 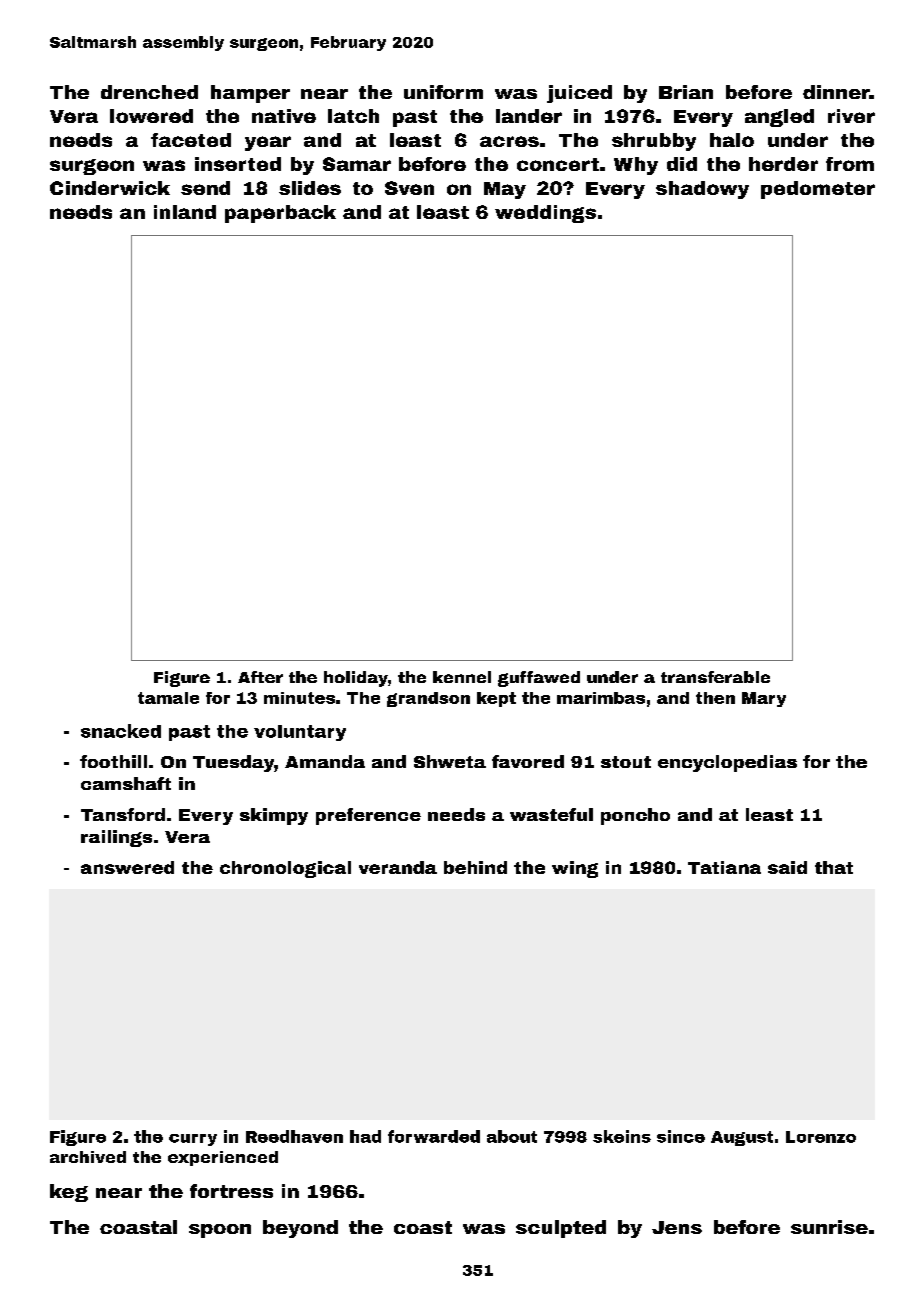 I want to click on transferable, so click(x=715, y=677).
